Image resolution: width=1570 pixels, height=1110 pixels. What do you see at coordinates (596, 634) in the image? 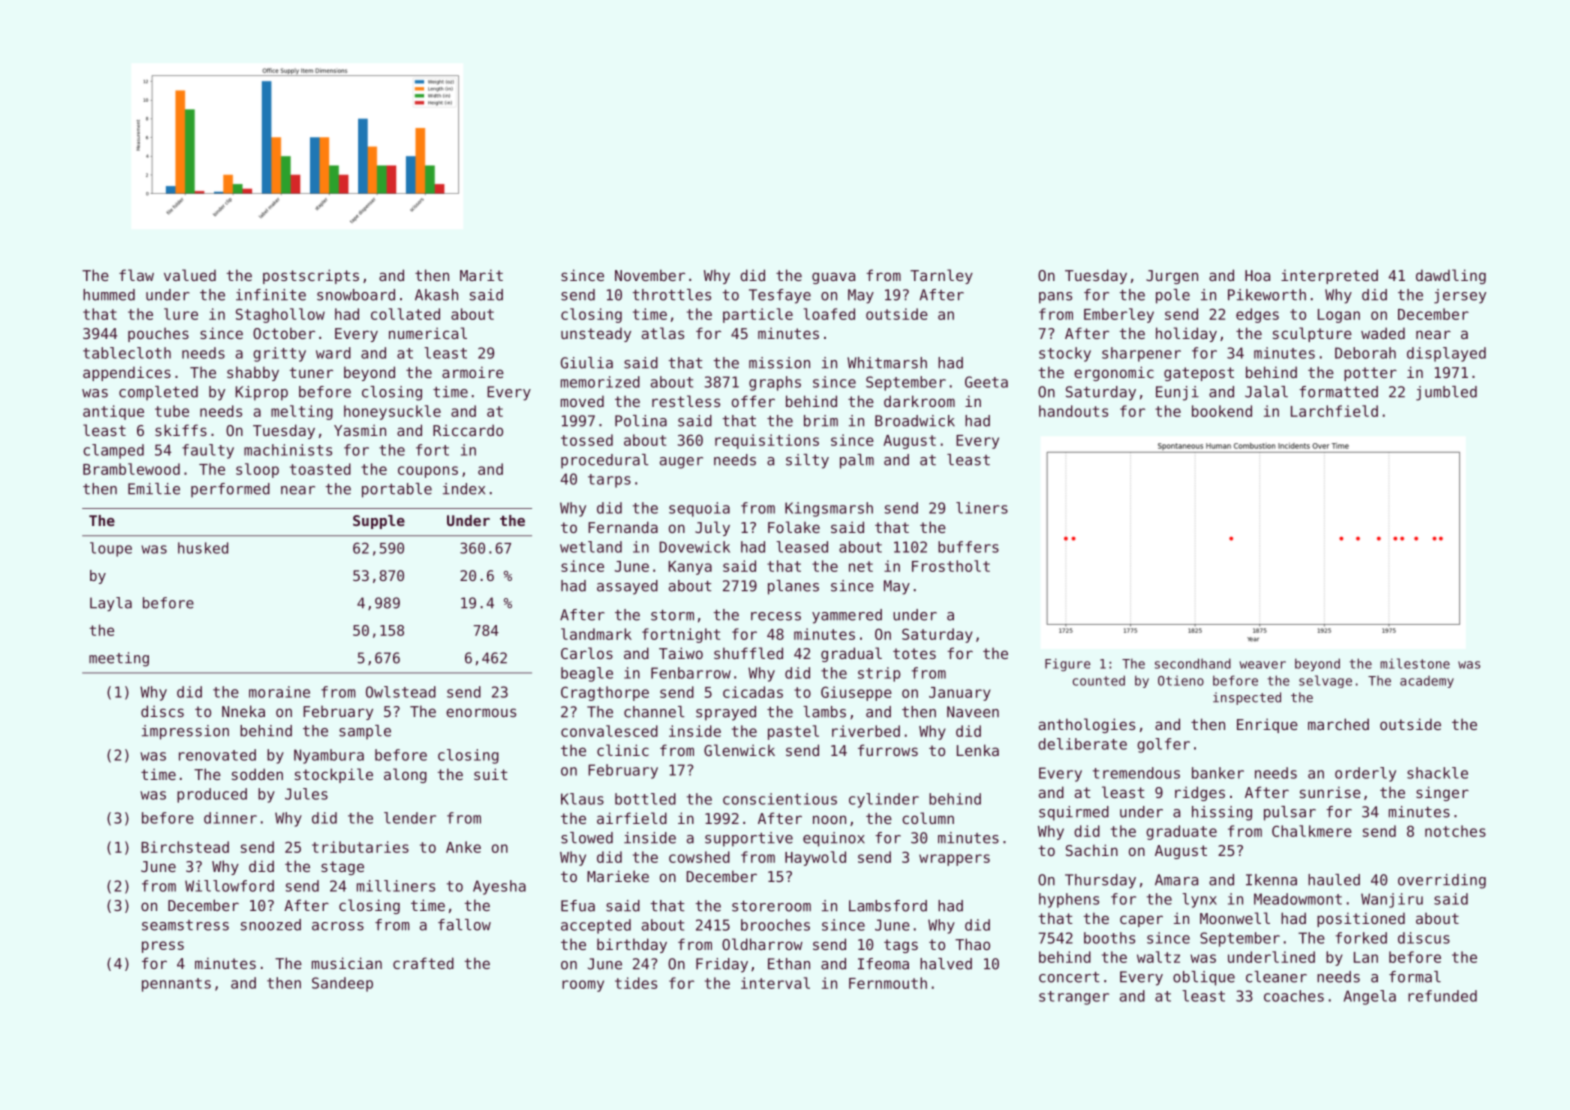
I see `landmark` at bounding box center [596, 634].
